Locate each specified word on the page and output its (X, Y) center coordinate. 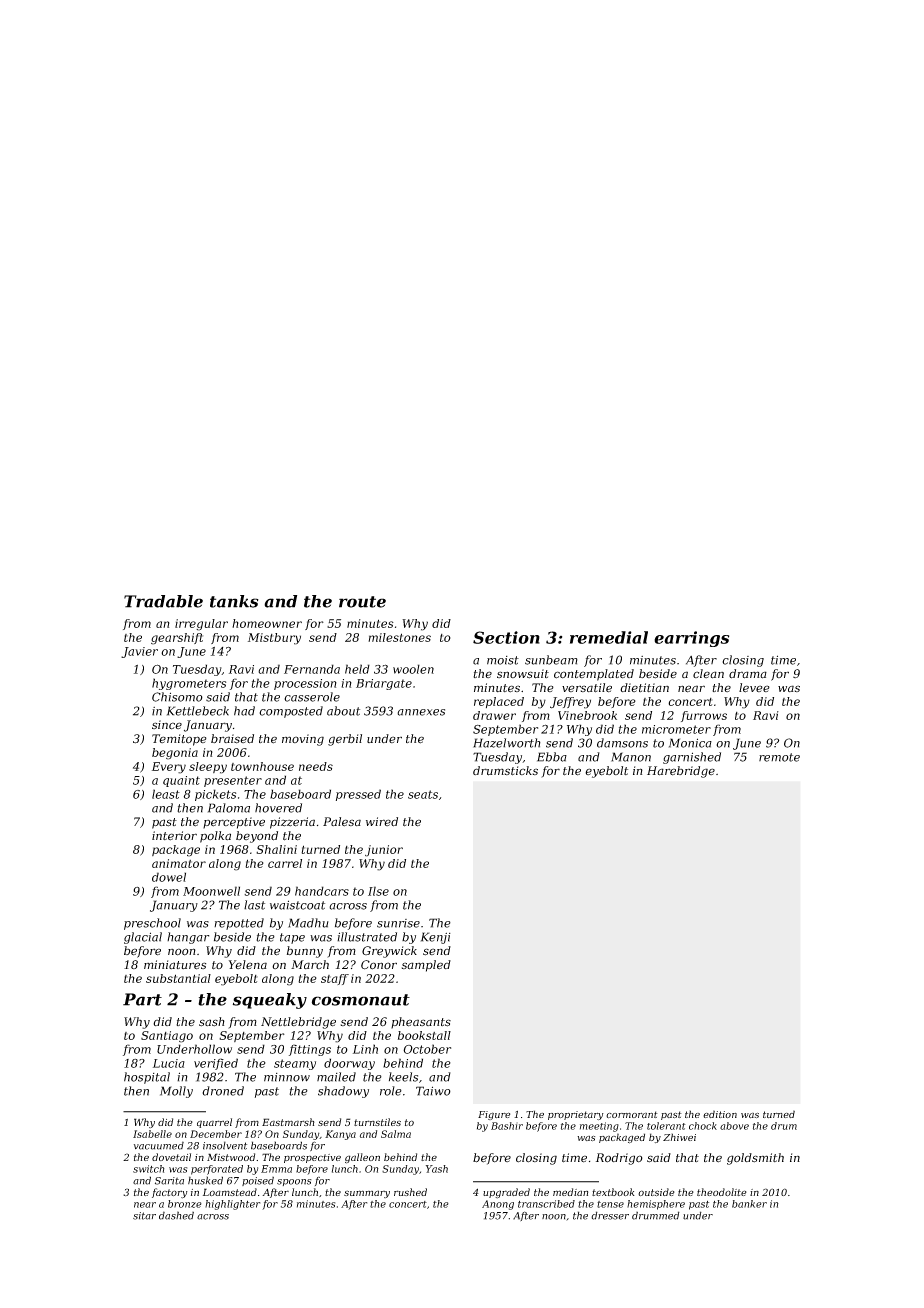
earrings (691, 639)
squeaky (270, 1001)
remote (779, 757)
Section (506, 637)
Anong (498, 1205)
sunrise (398, 923)
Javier (139, 652)
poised (258, 1181)
